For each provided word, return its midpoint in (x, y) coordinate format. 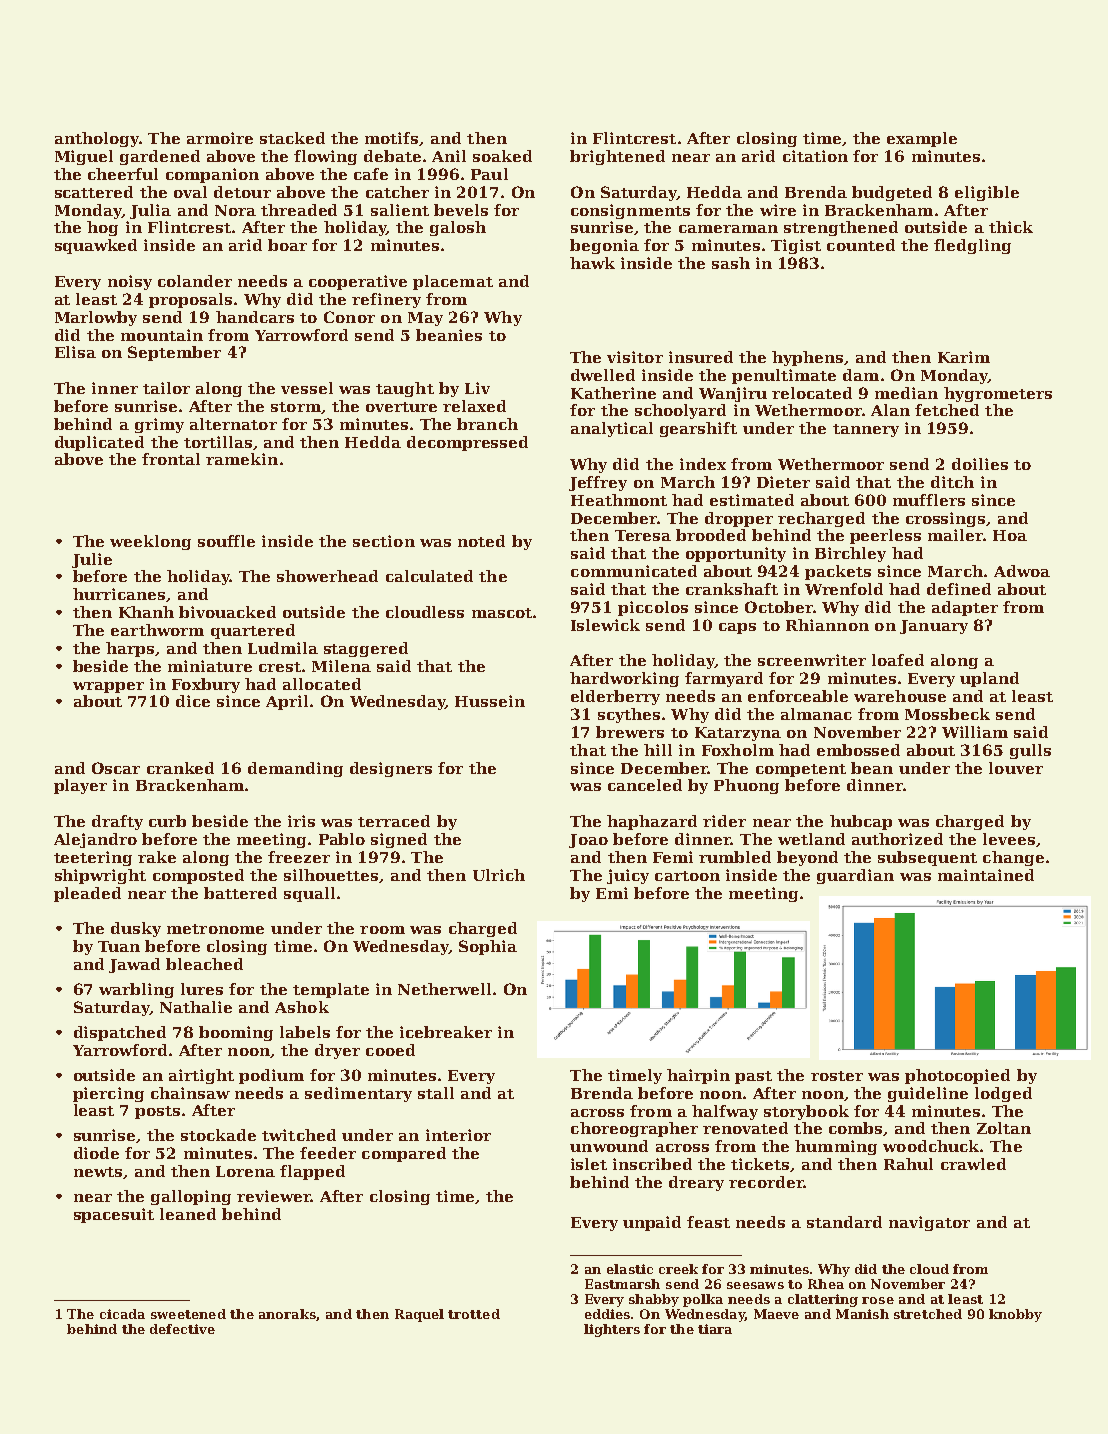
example (922, 139)
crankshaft (732, 589)
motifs (391, 138)
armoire (220, 138)
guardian (855, 876)
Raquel (419, 1315)
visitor (635, 357)
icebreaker (446, 1032)
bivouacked (227, 612)
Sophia (488, 947)
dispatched (120, 1033)
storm (296, 407)
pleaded (87, 894)
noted (481, 541)
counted (861, 245)
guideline (928, 1094)
